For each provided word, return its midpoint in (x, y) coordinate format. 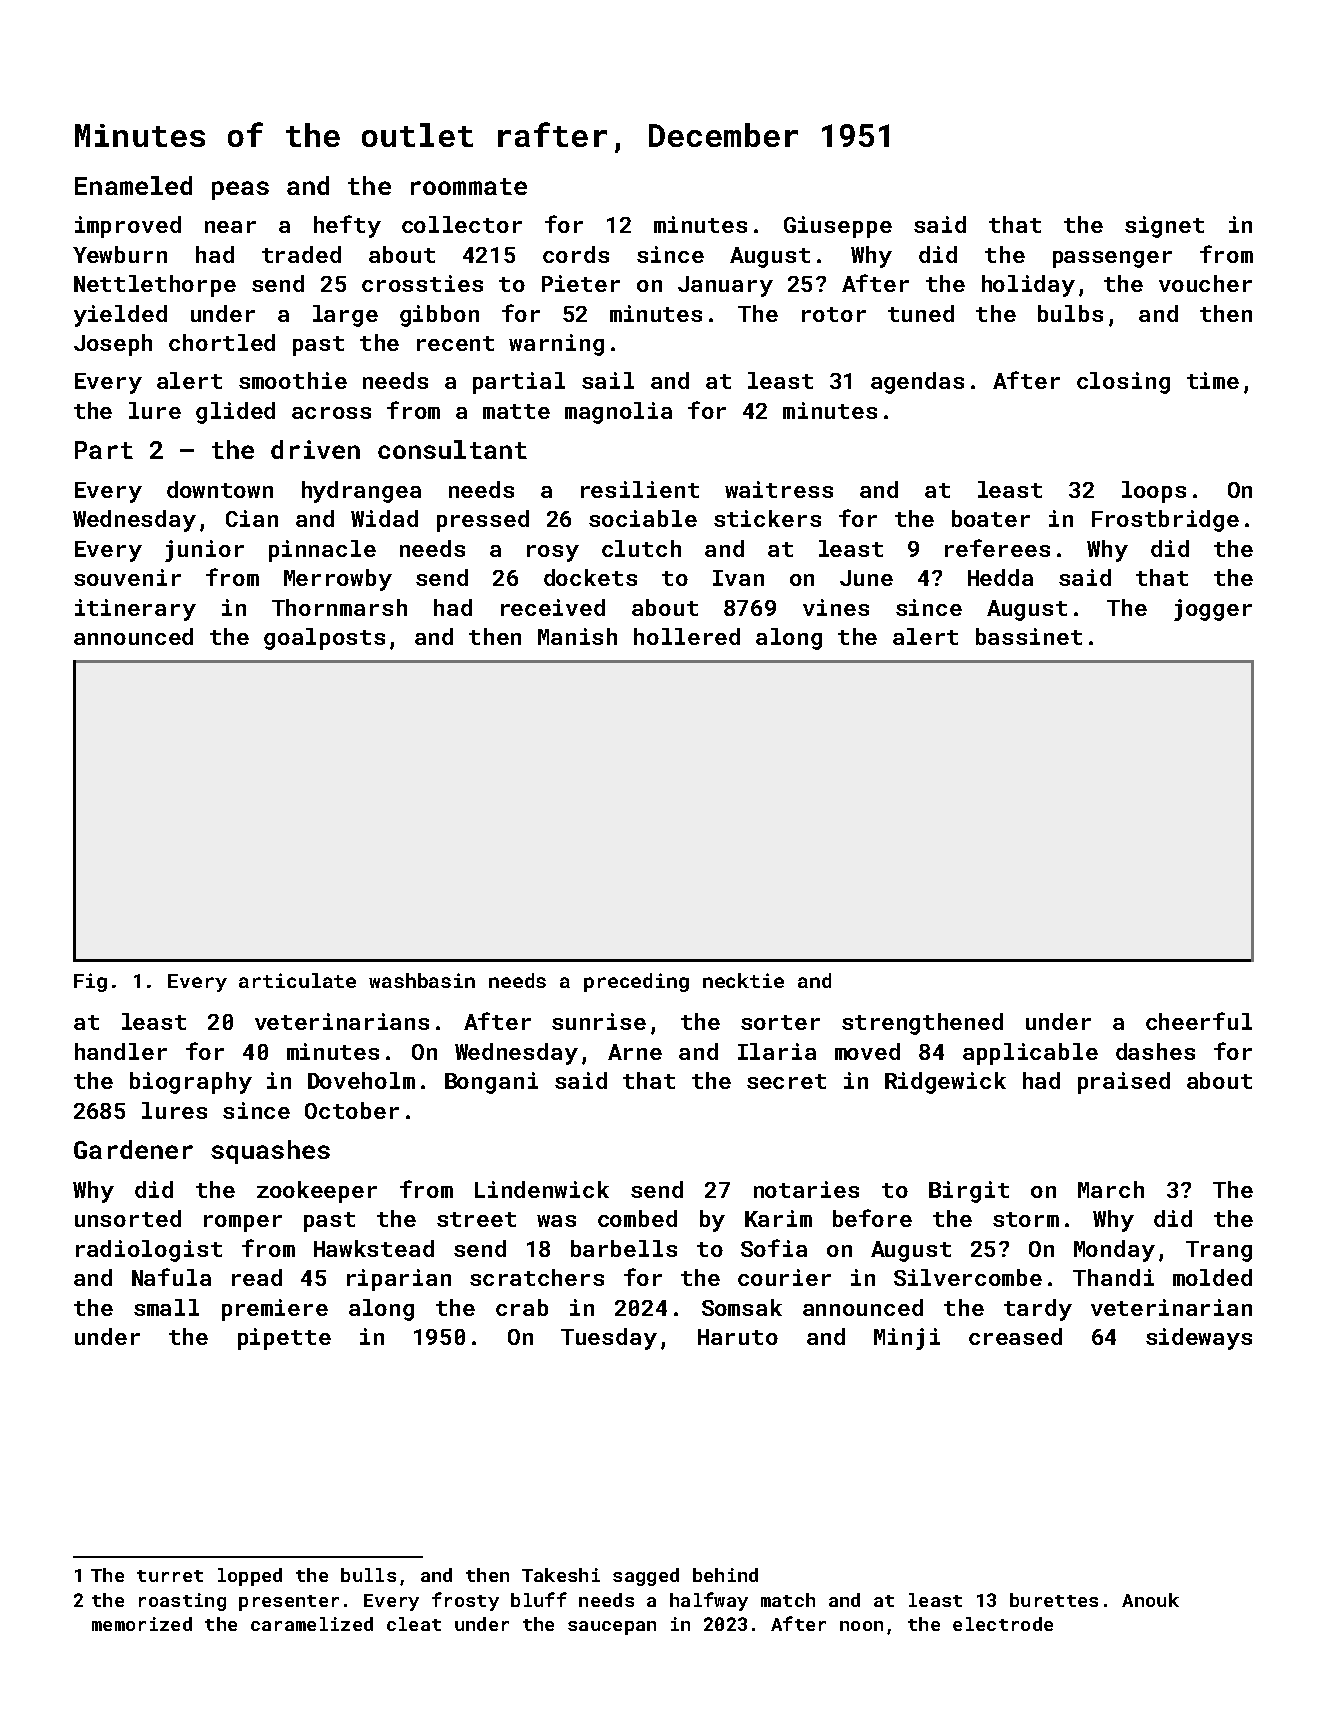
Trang (1219, 1251)
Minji (907, 1339)
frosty (465, 1601)
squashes (270, 1152)
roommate (469, 186)
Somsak (742, 1307)
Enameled (133, 185)
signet (1164, 227)
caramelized (312, 1624)
